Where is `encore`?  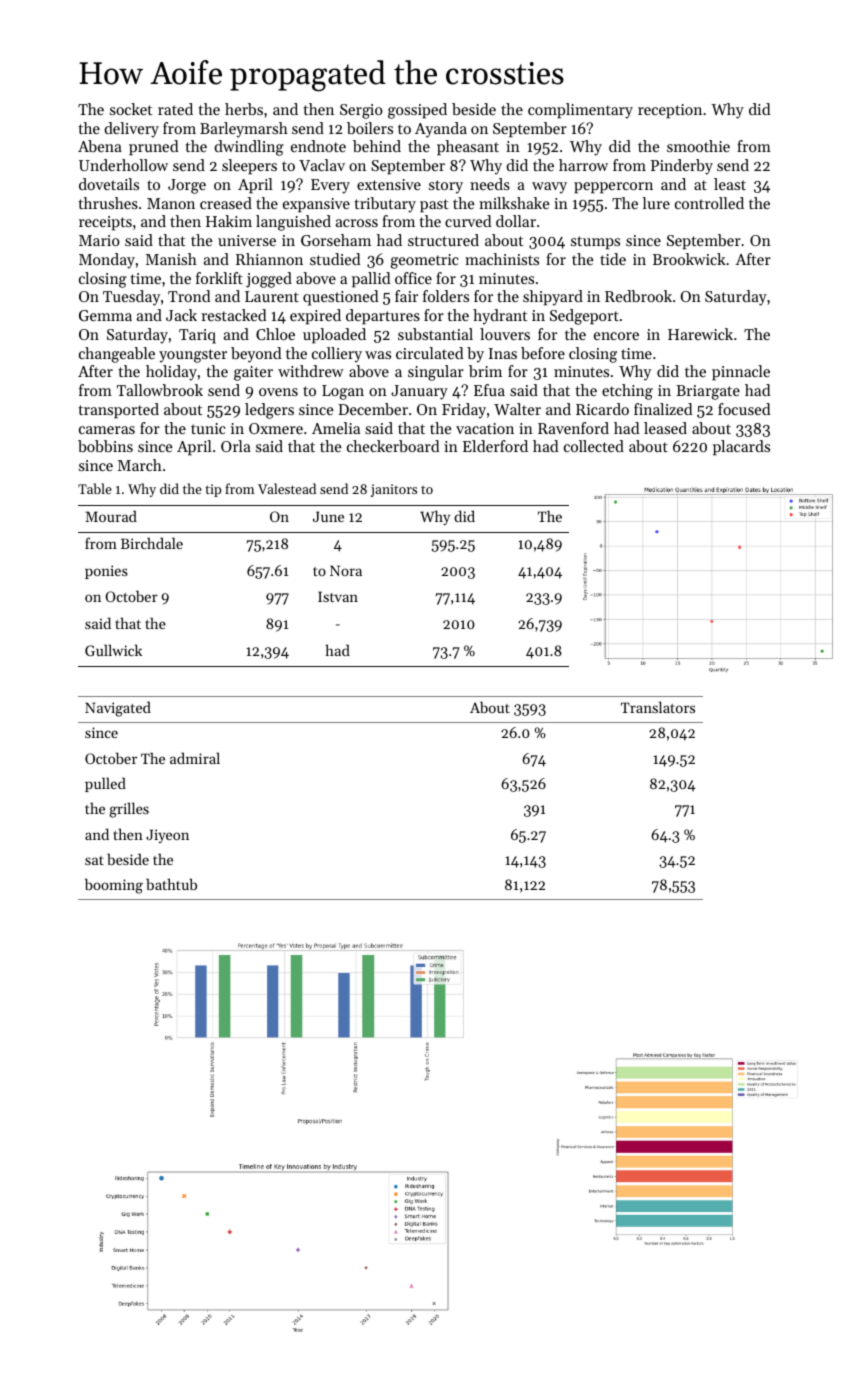 encore is located at coordinates (616, 336).
